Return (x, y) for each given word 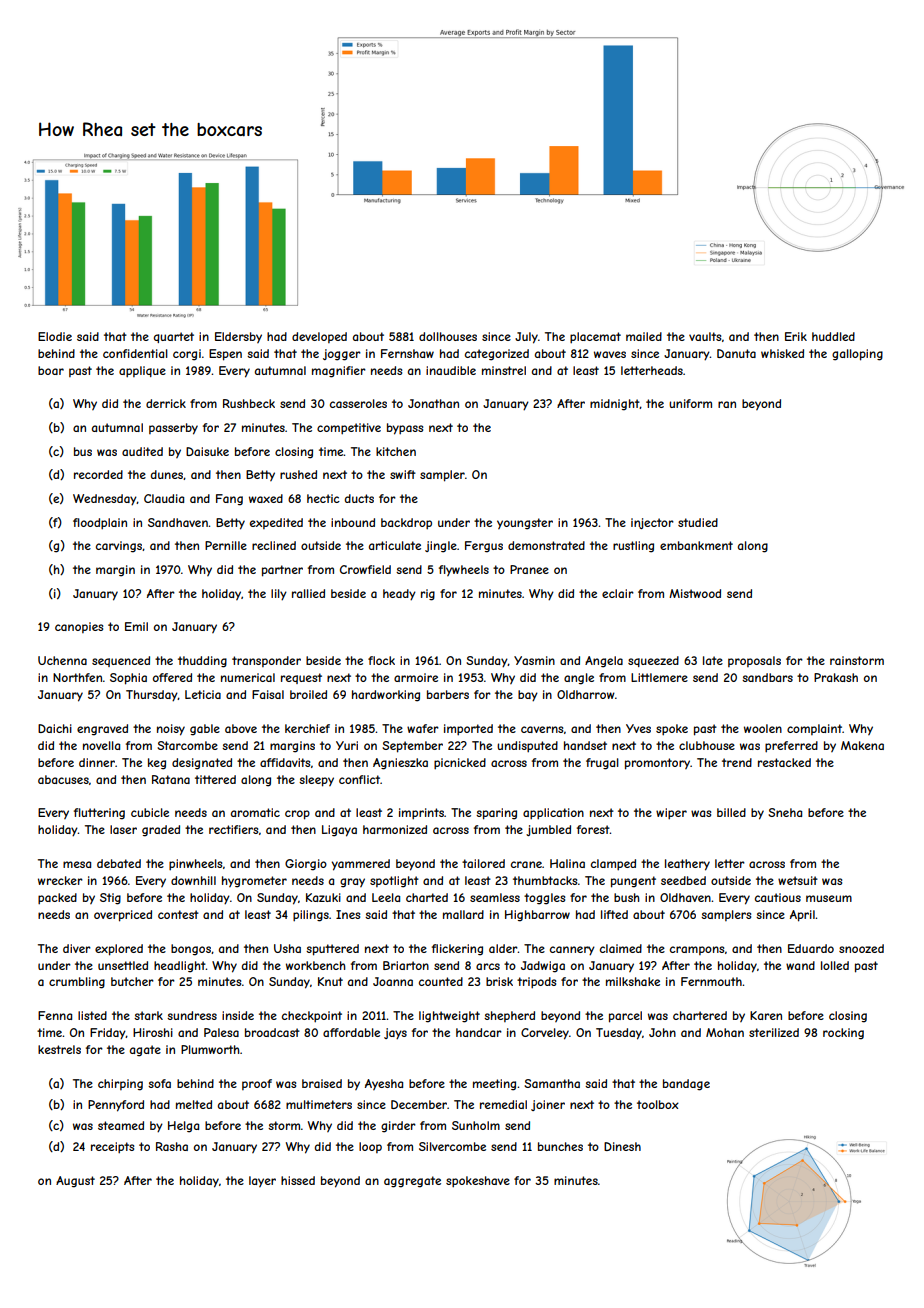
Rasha (172, 1146)
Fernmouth (711, 981)
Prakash (836, 677)
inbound (353, 522)
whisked (782, 353)
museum (829, 898)
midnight (615, 405)
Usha (287, 948)
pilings (311, 916)
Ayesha (384, 1084)
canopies (79, 627)
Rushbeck (249, 403)
